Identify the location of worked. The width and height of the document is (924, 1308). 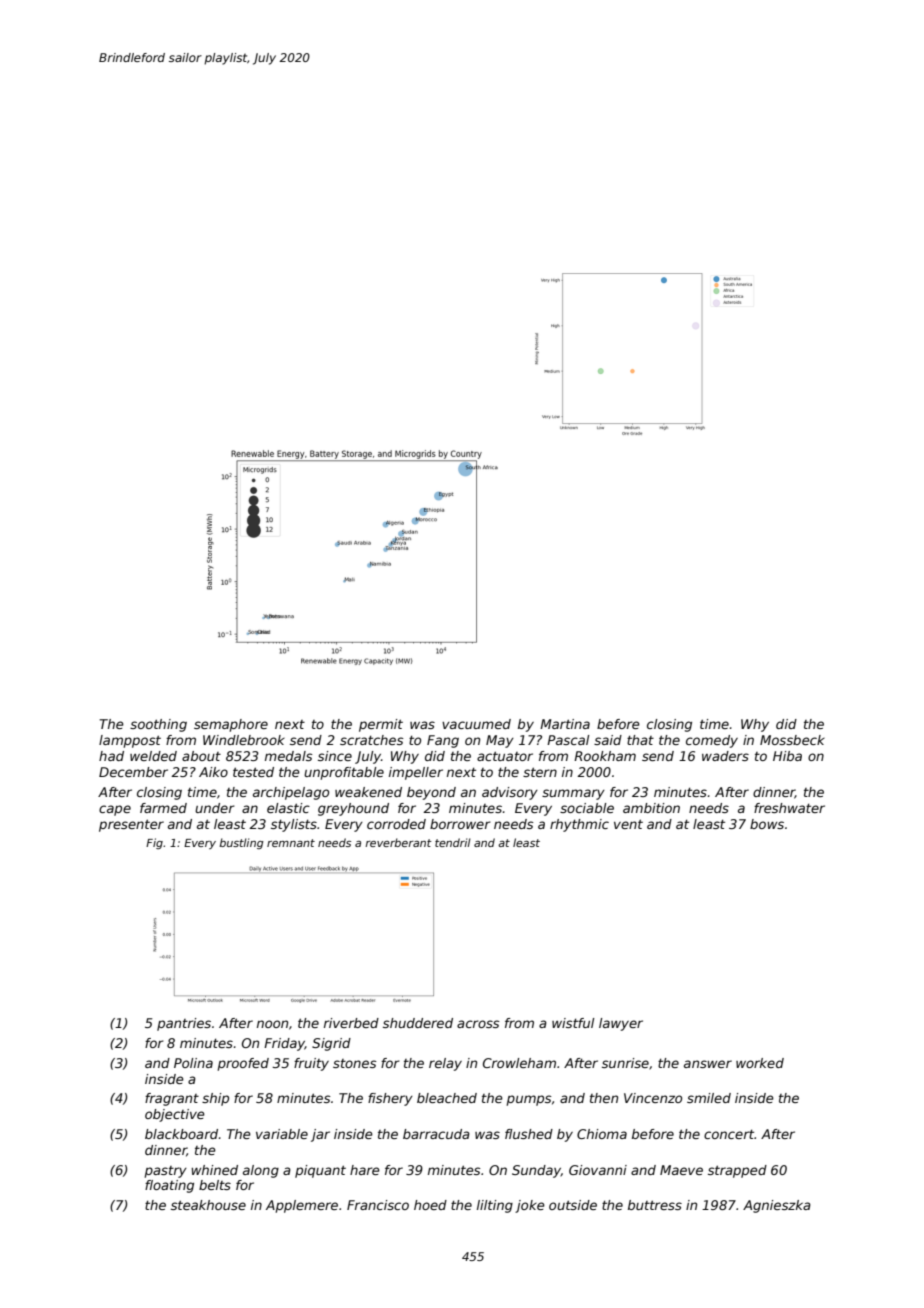
(760, 1063).
